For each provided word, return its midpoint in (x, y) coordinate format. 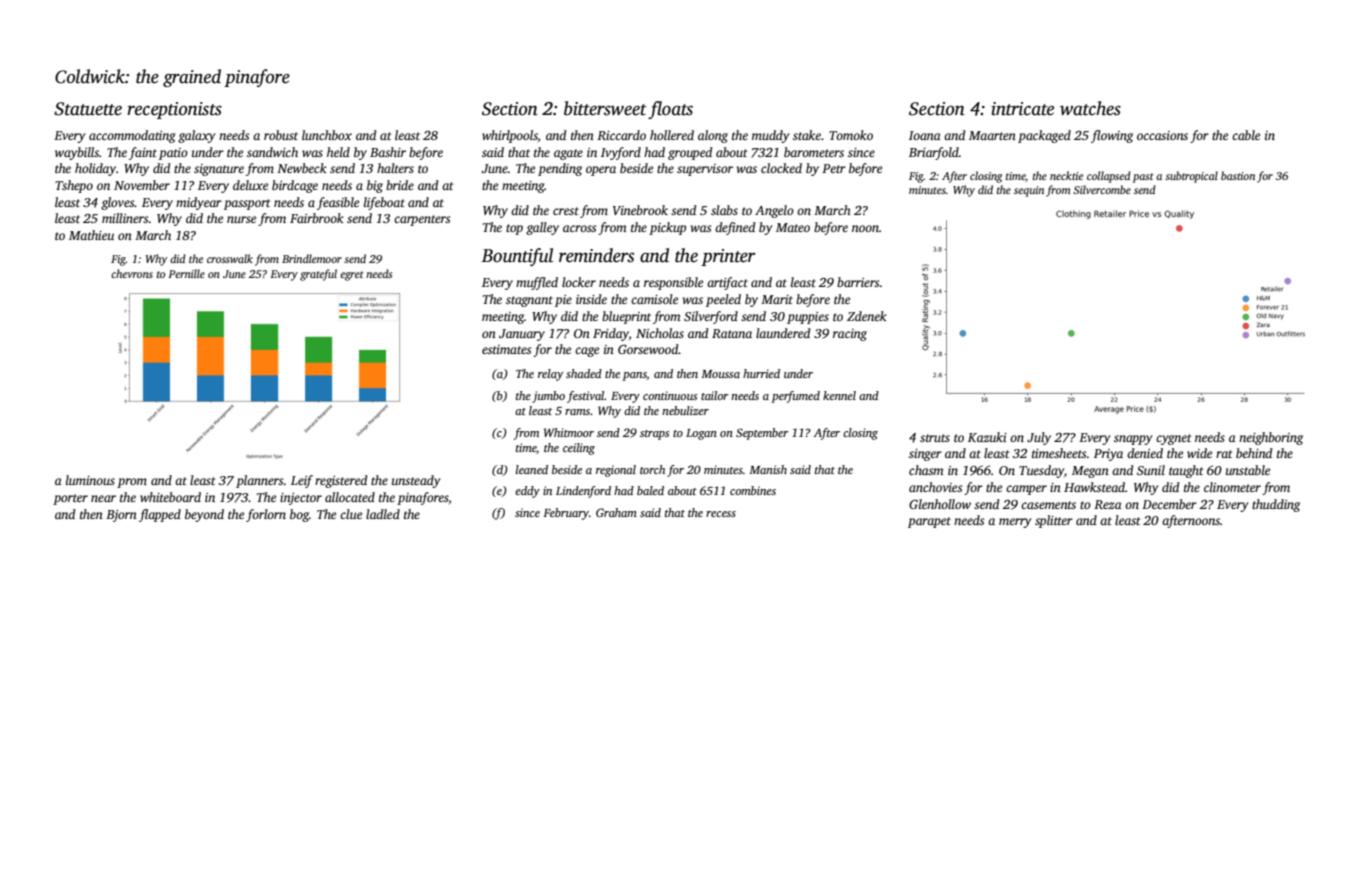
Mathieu (91, 235)
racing (850, 335)
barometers (814, 152)
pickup (667, 228)
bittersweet (605, 108)
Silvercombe (1102, 189)
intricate (1022, 109)
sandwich (272, 152)
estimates (506, 349)
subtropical (1191, 177)
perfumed (795, 397)
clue (351, 514)
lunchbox (327, 135)
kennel (839, 395)
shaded (584, 373)
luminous (90, 480)
